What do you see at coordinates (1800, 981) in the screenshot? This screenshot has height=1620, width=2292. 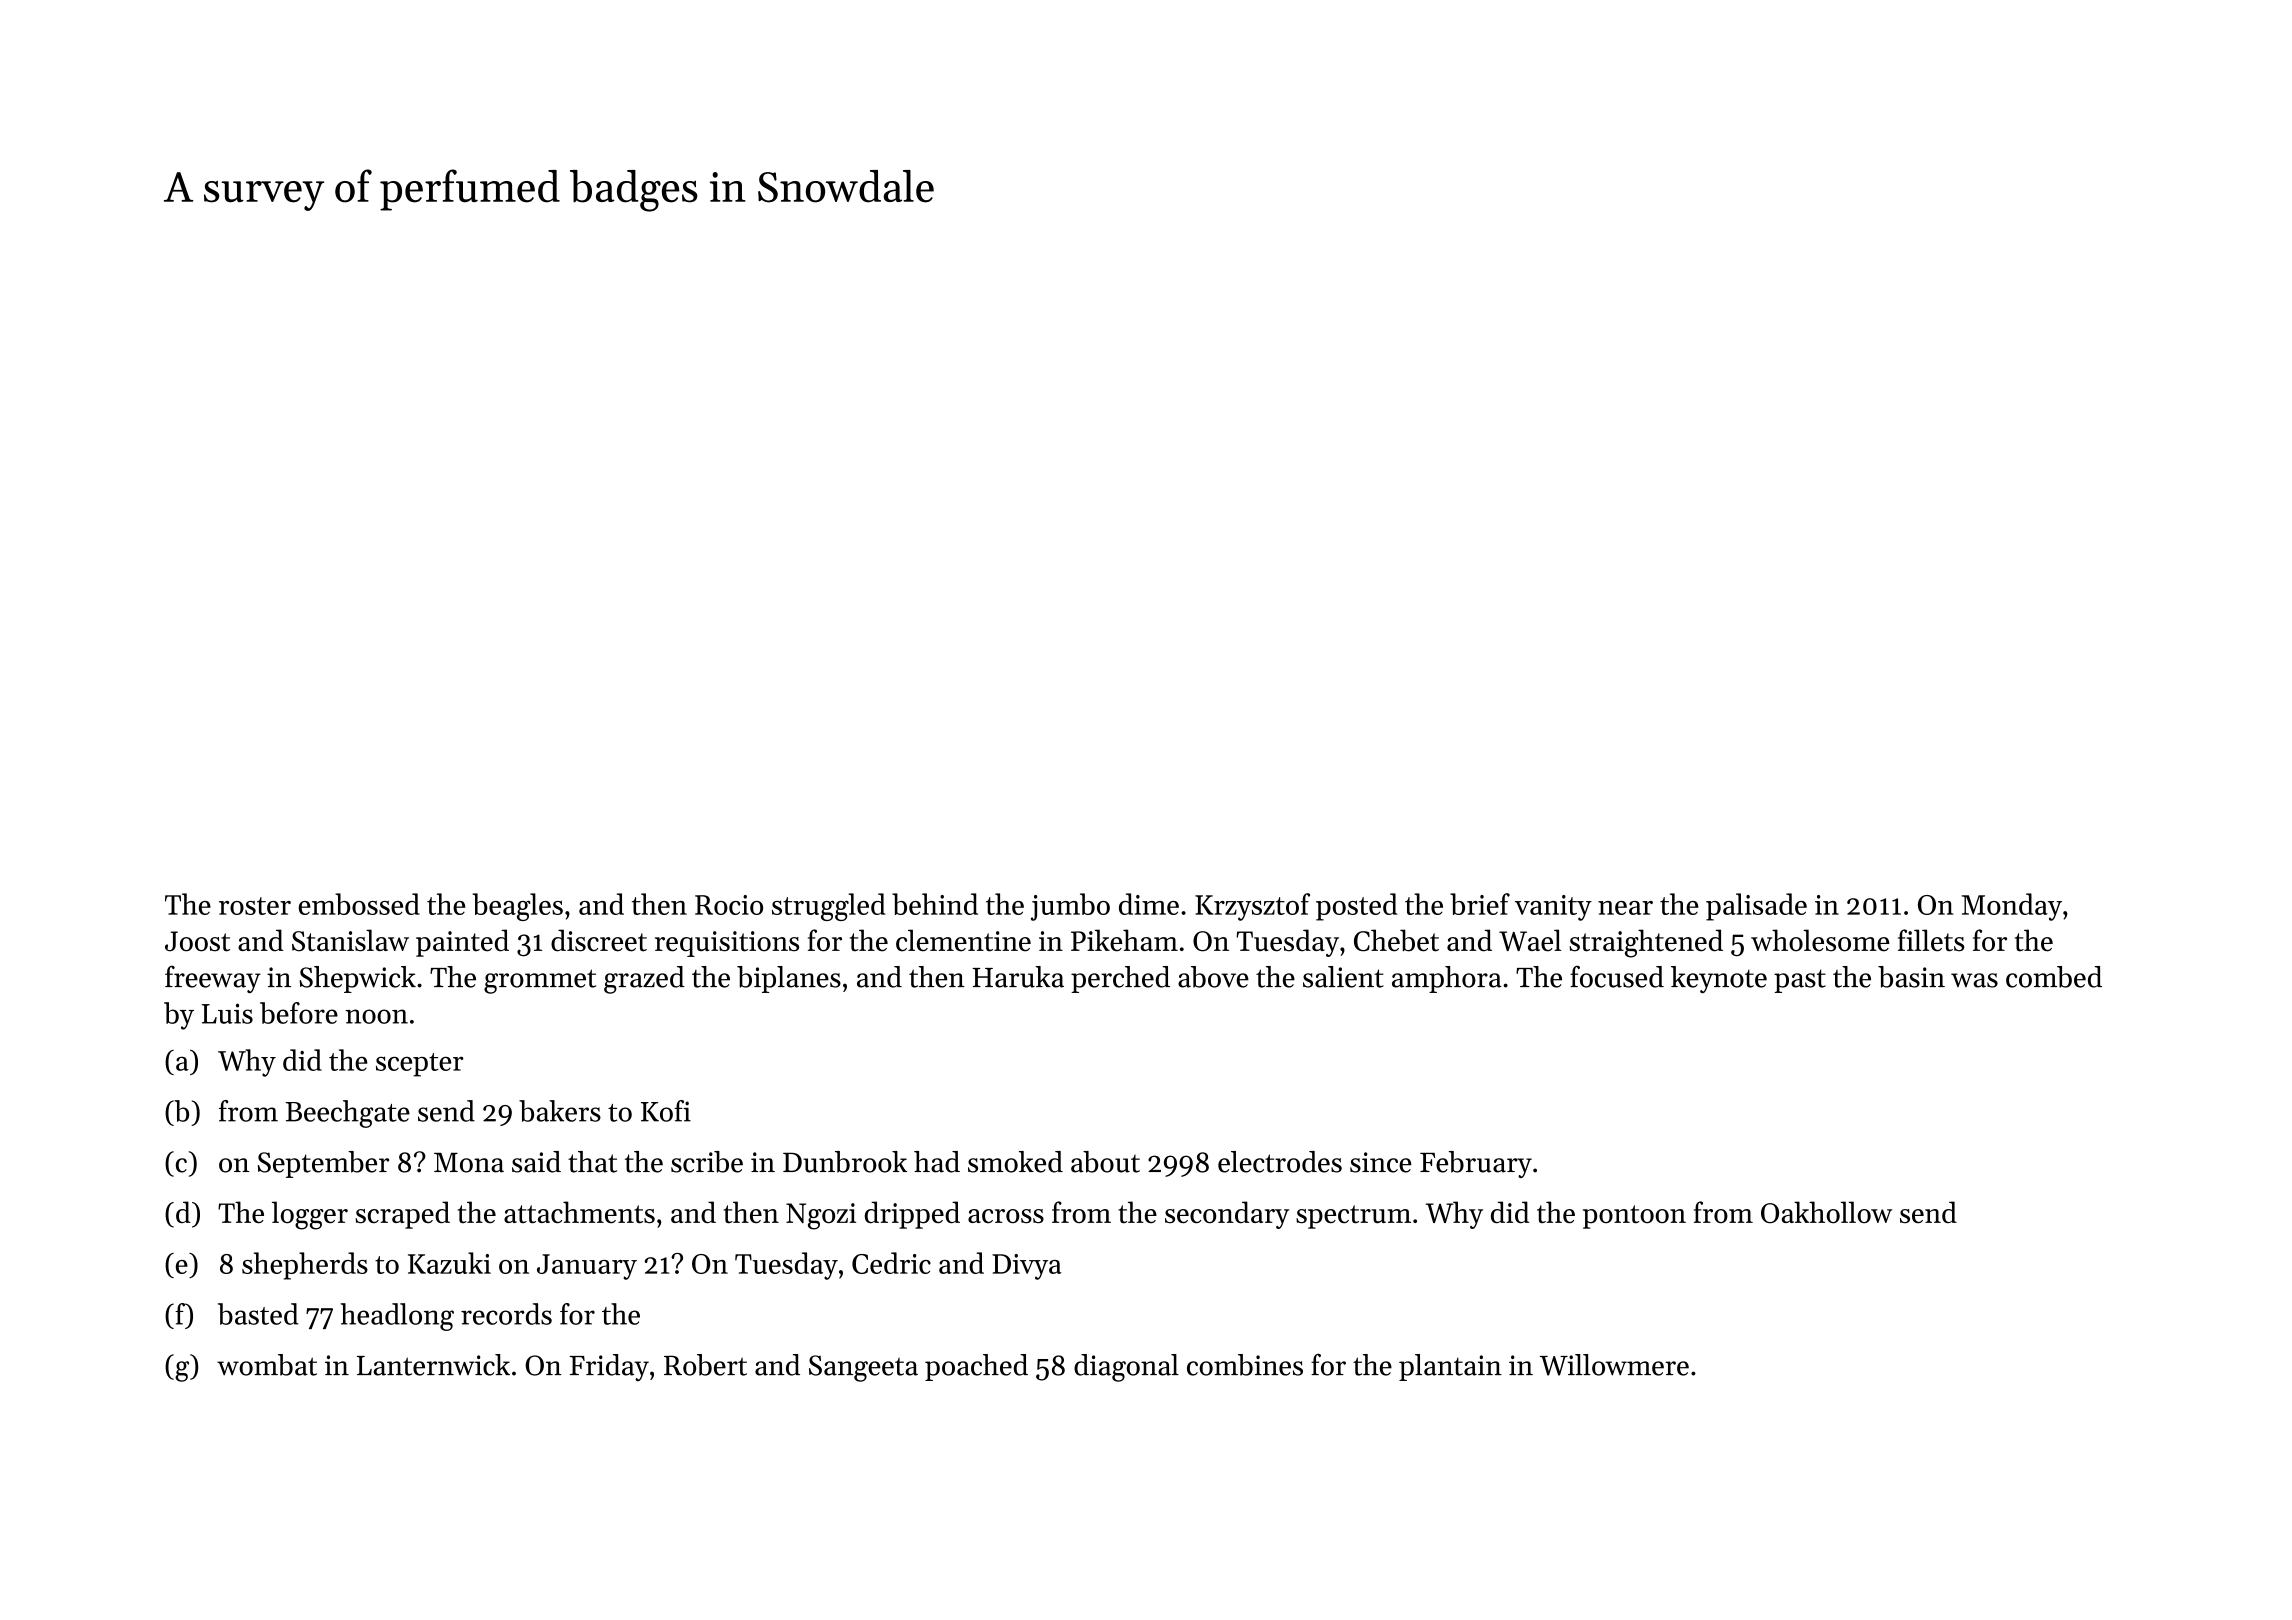 I see `past` at bounding box center [1800, 981].
